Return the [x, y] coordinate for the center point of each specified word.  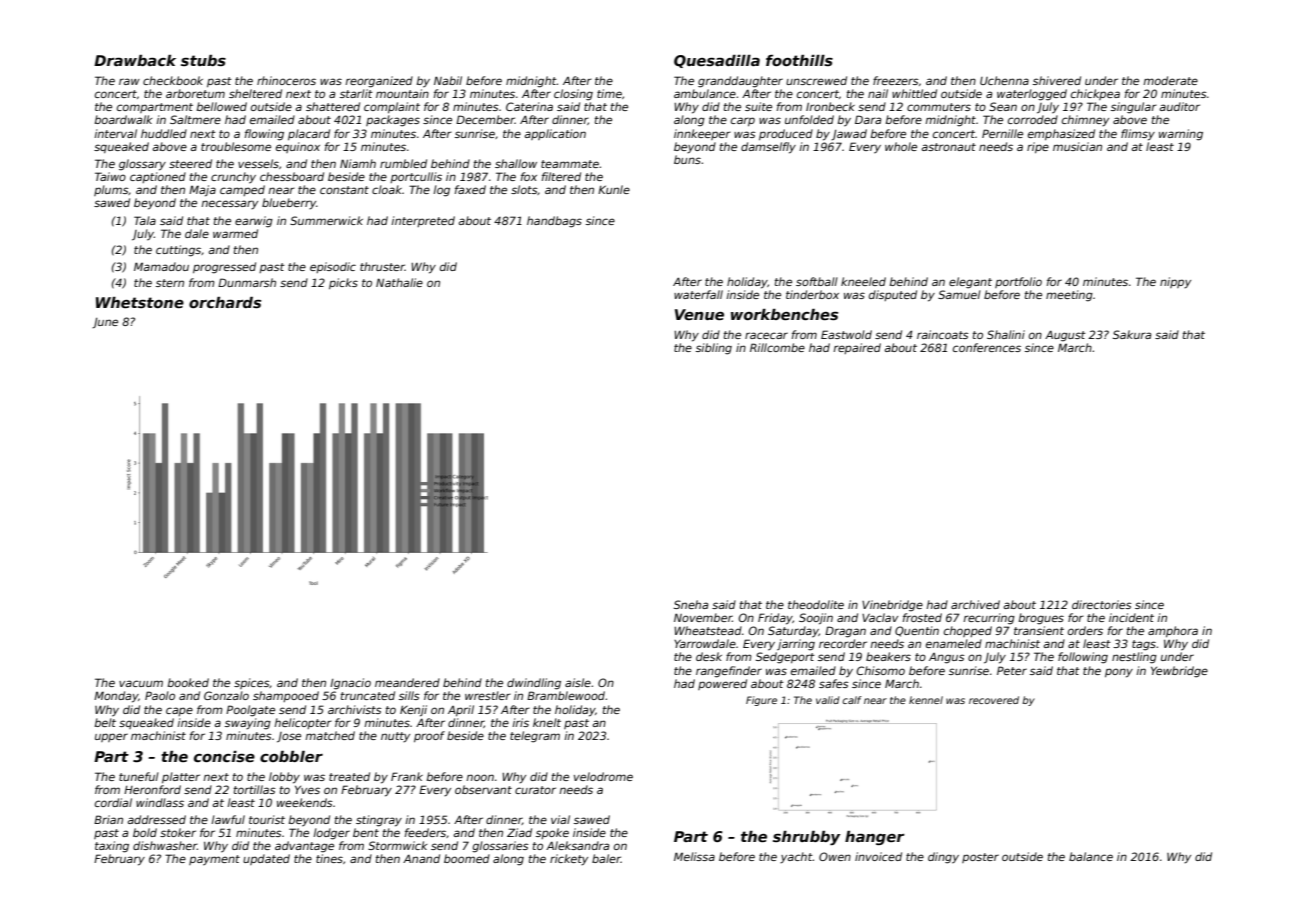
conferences [987, 347]
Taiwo [110, 176]
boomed [467, 858]
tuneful [139, 776]
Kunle [614, 189]
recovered [994, 700]
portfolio [1018, 282]
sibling [714, 349]
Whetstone [140, 302]
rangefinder [729, 672]
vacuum [141, 683]
